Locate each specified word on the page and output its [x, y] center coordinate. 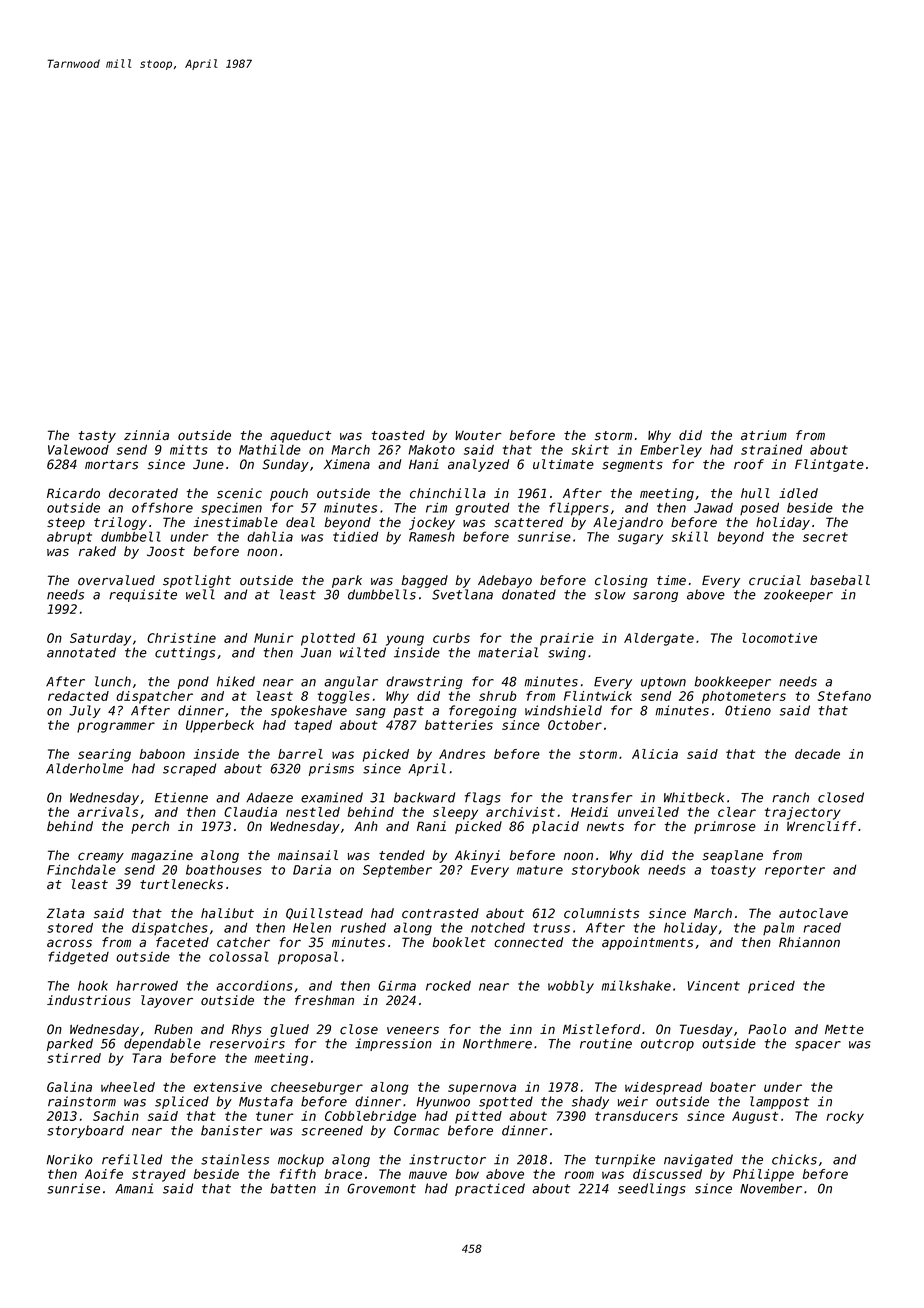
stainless [235, 1159]
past [408, 712]
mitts [189, 450]
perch [150, 827]
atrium [764, 435]
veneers [413, 1030]
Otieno [748, 710]
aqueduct [300, 436]
